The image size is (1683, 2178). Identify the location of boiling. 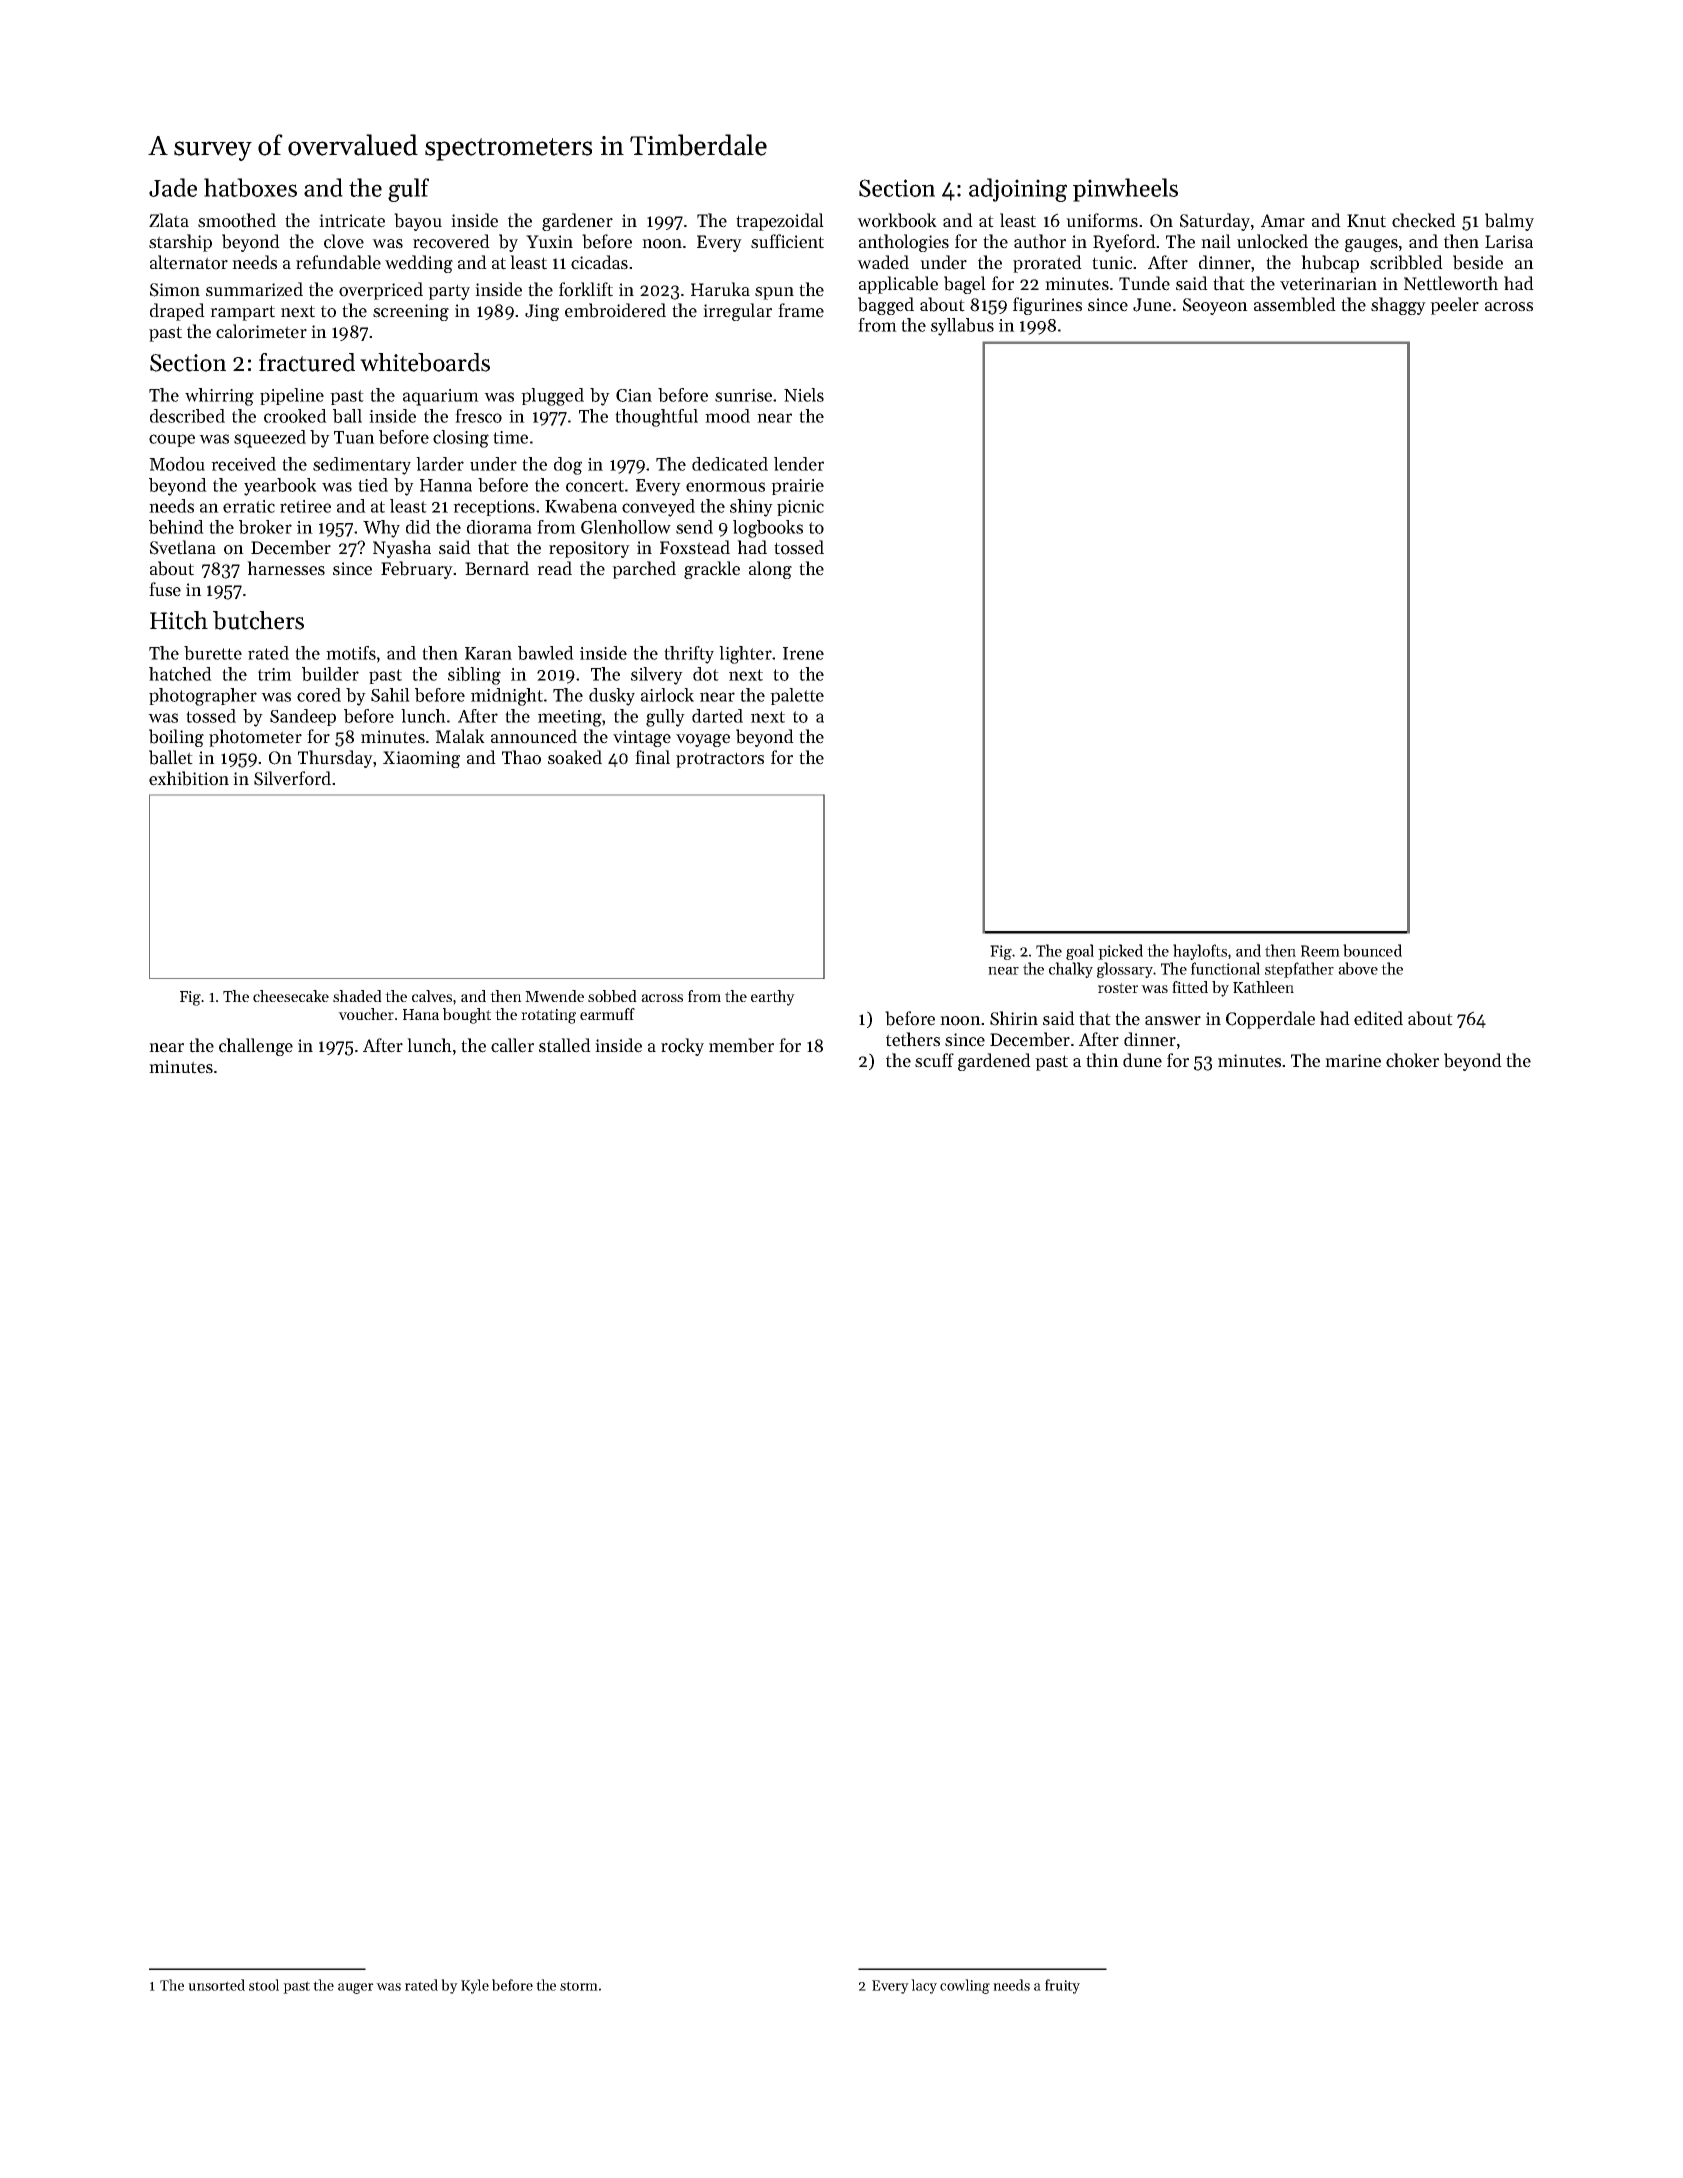
(176, 738).
